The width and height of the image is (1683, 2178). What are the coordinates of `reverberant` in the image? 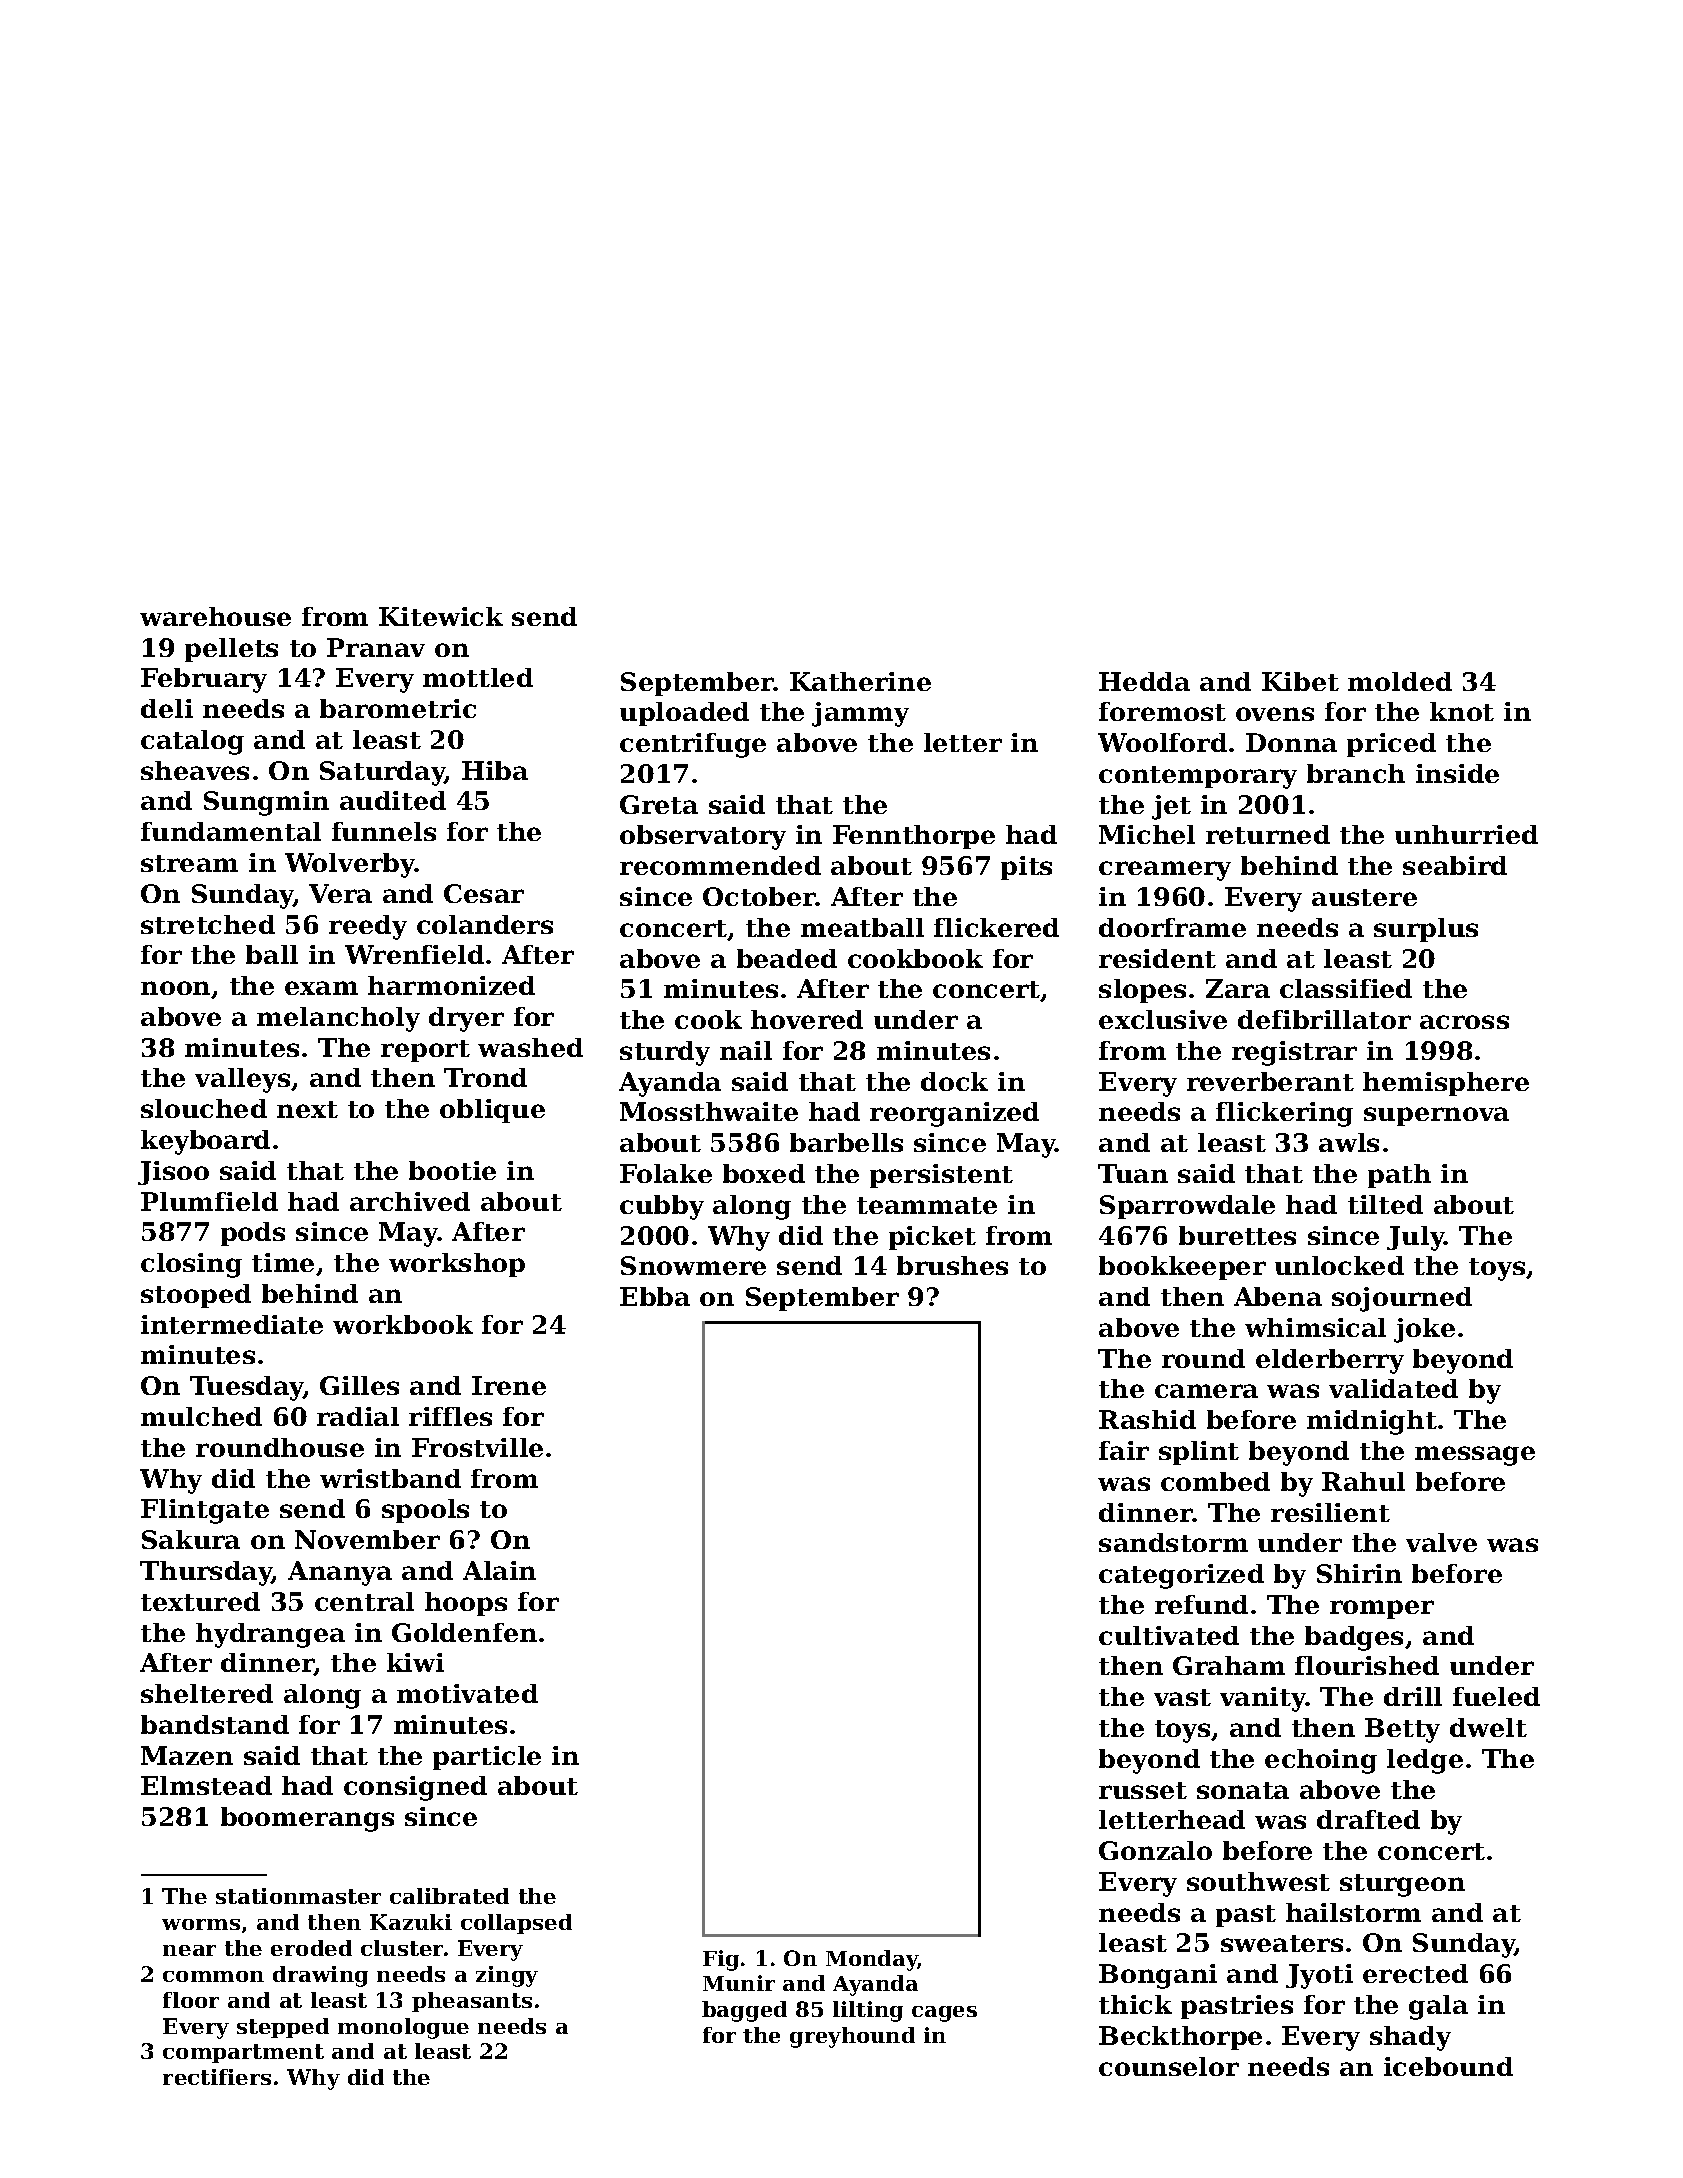 It's located at (1270, 1081).
